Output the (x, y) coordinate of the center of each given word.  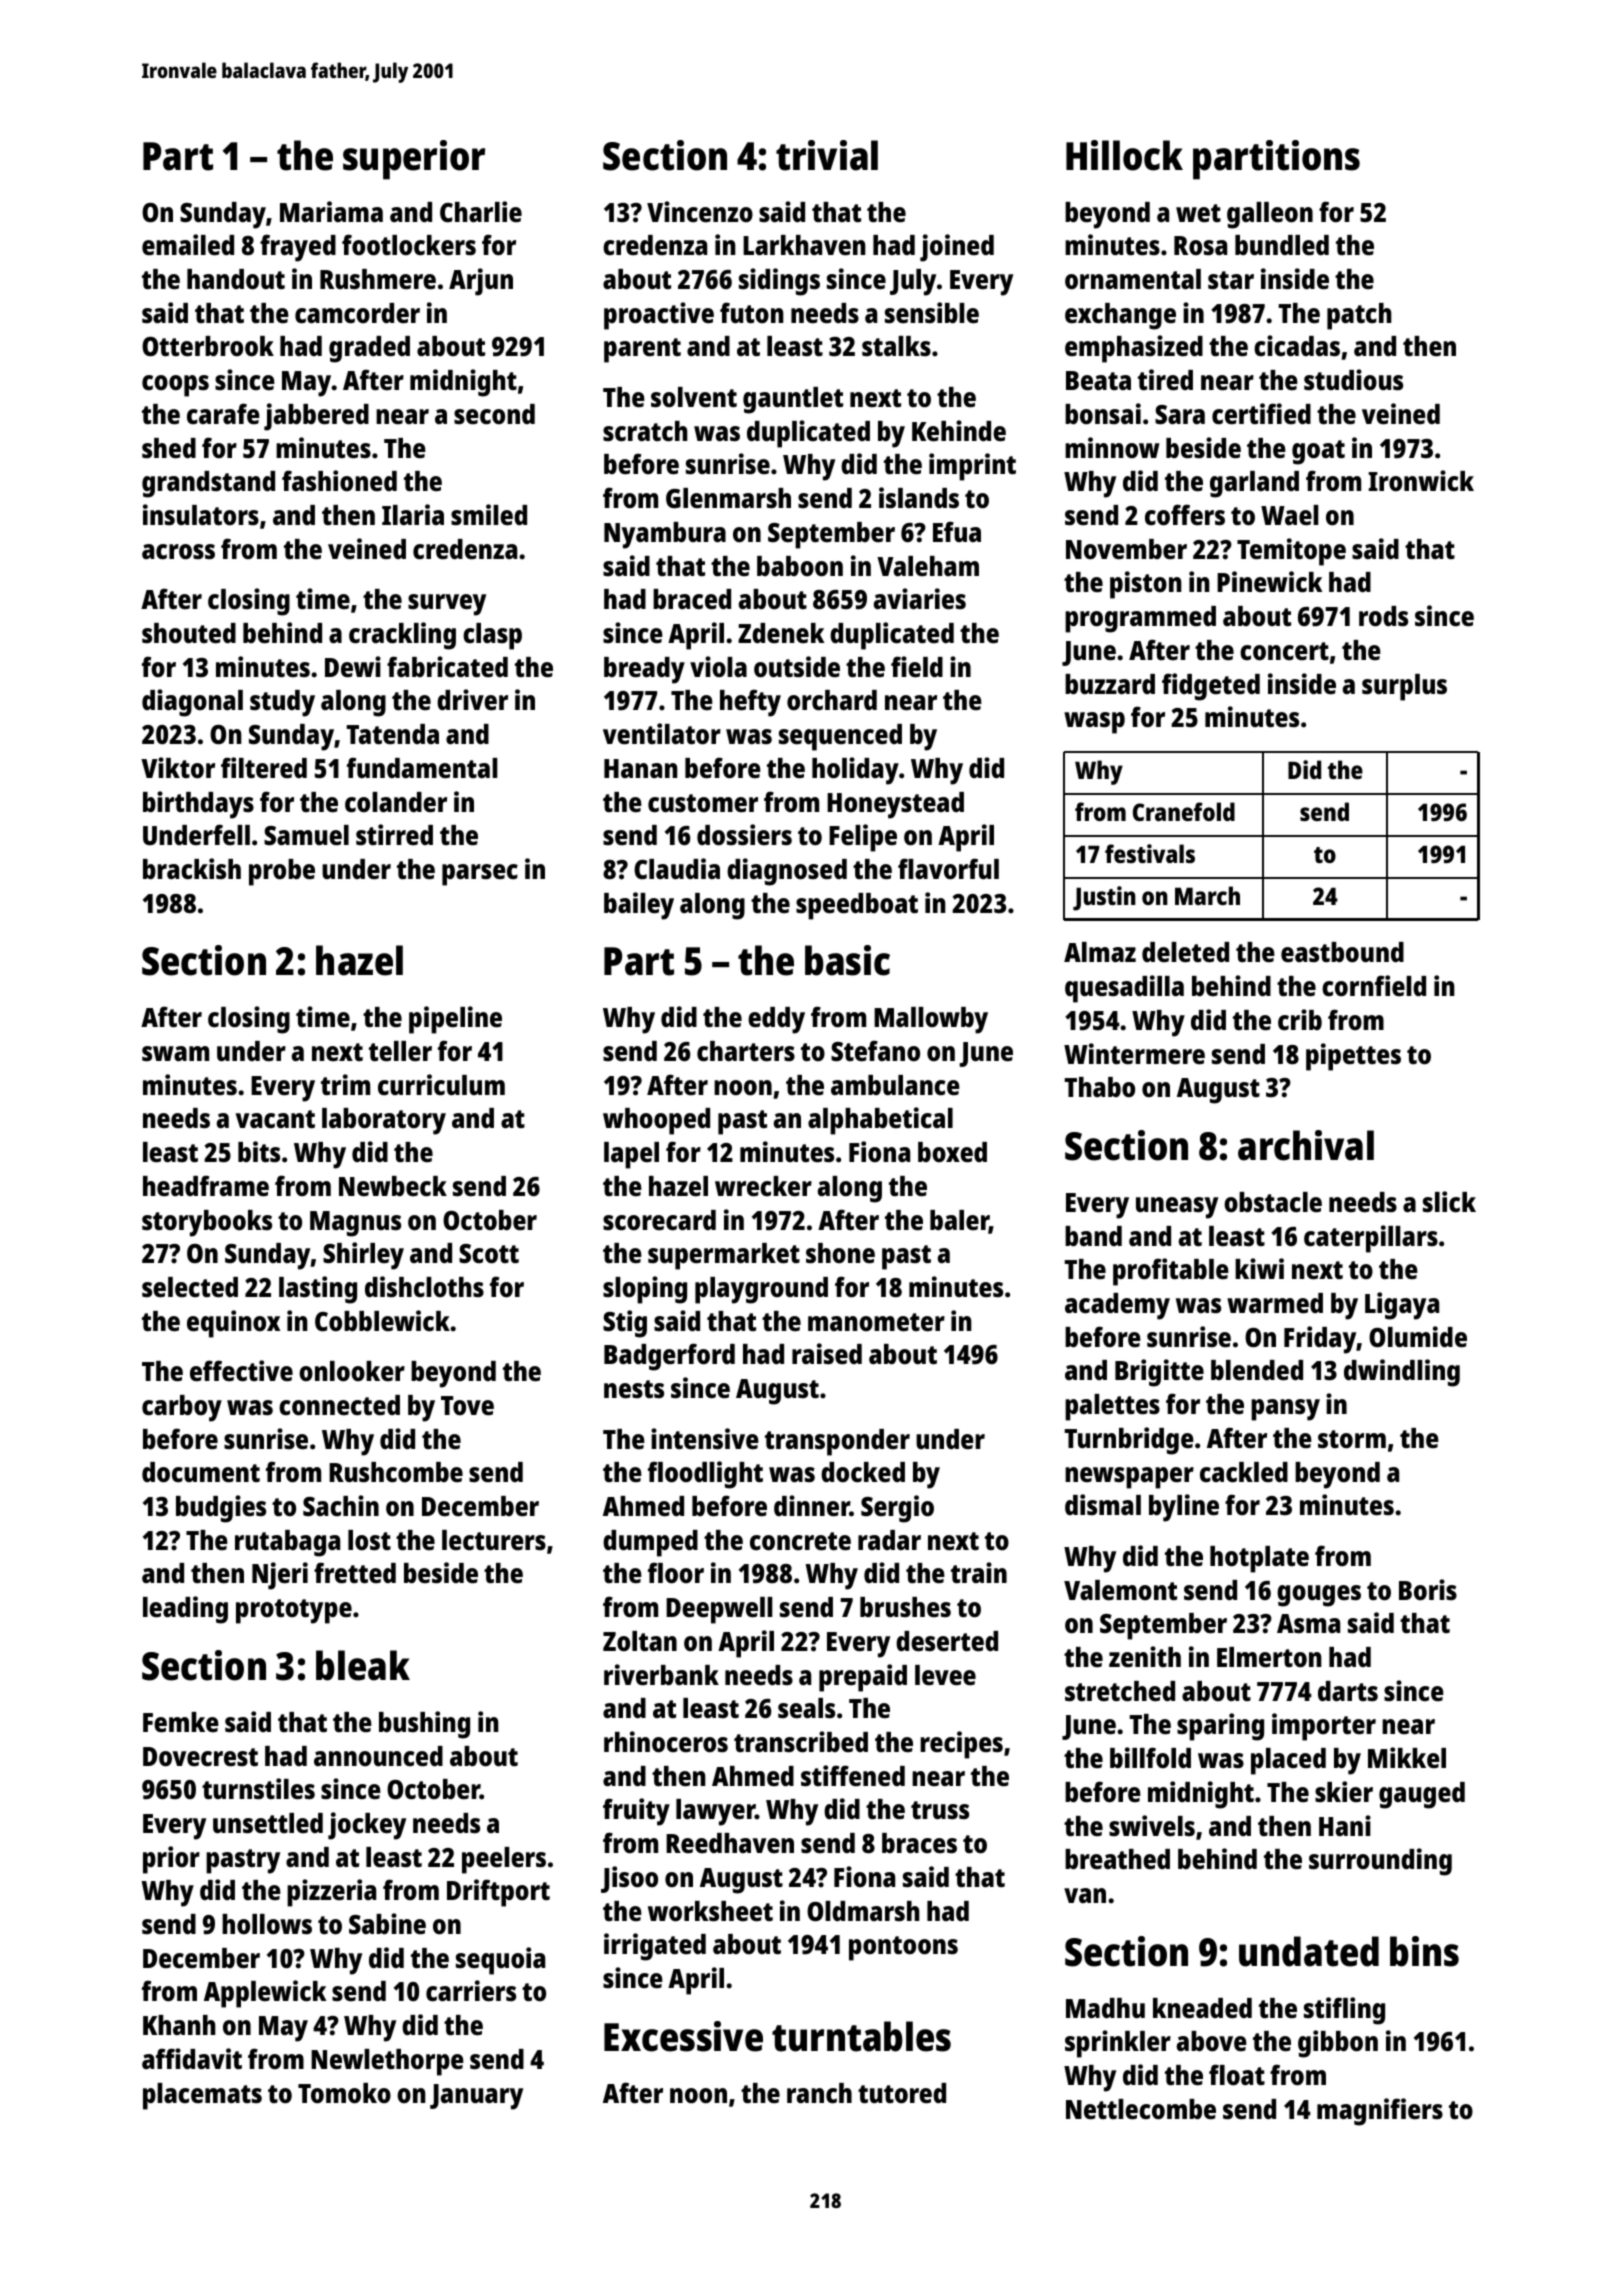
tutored (902, 2093)
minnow (1112, 447)
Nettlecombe (1141, 2109)
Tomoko (344, 2093)
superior (414, 160)
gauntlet (793, 400)
